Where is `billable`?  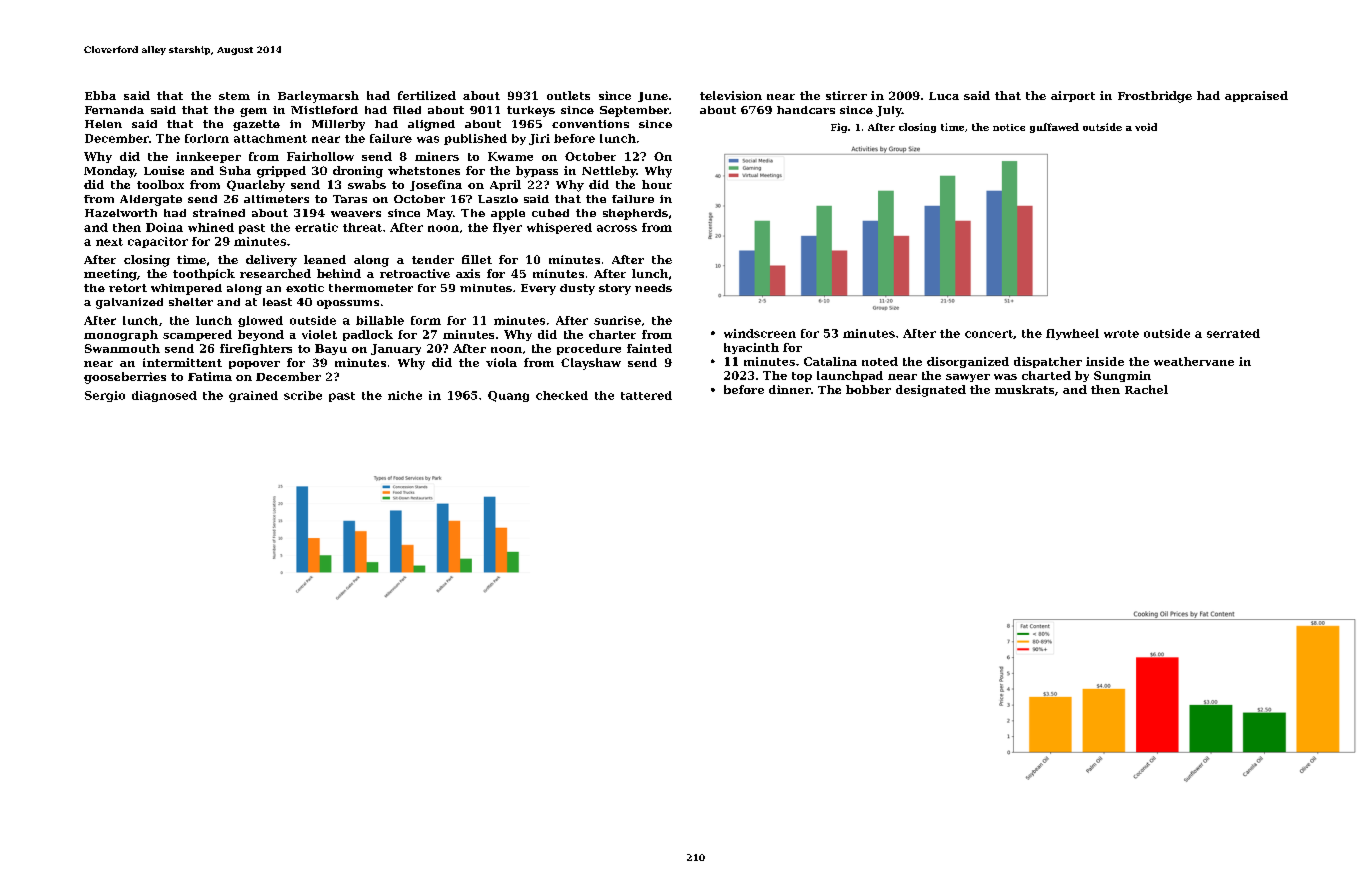
billable is located at coordinates (380, 320).
